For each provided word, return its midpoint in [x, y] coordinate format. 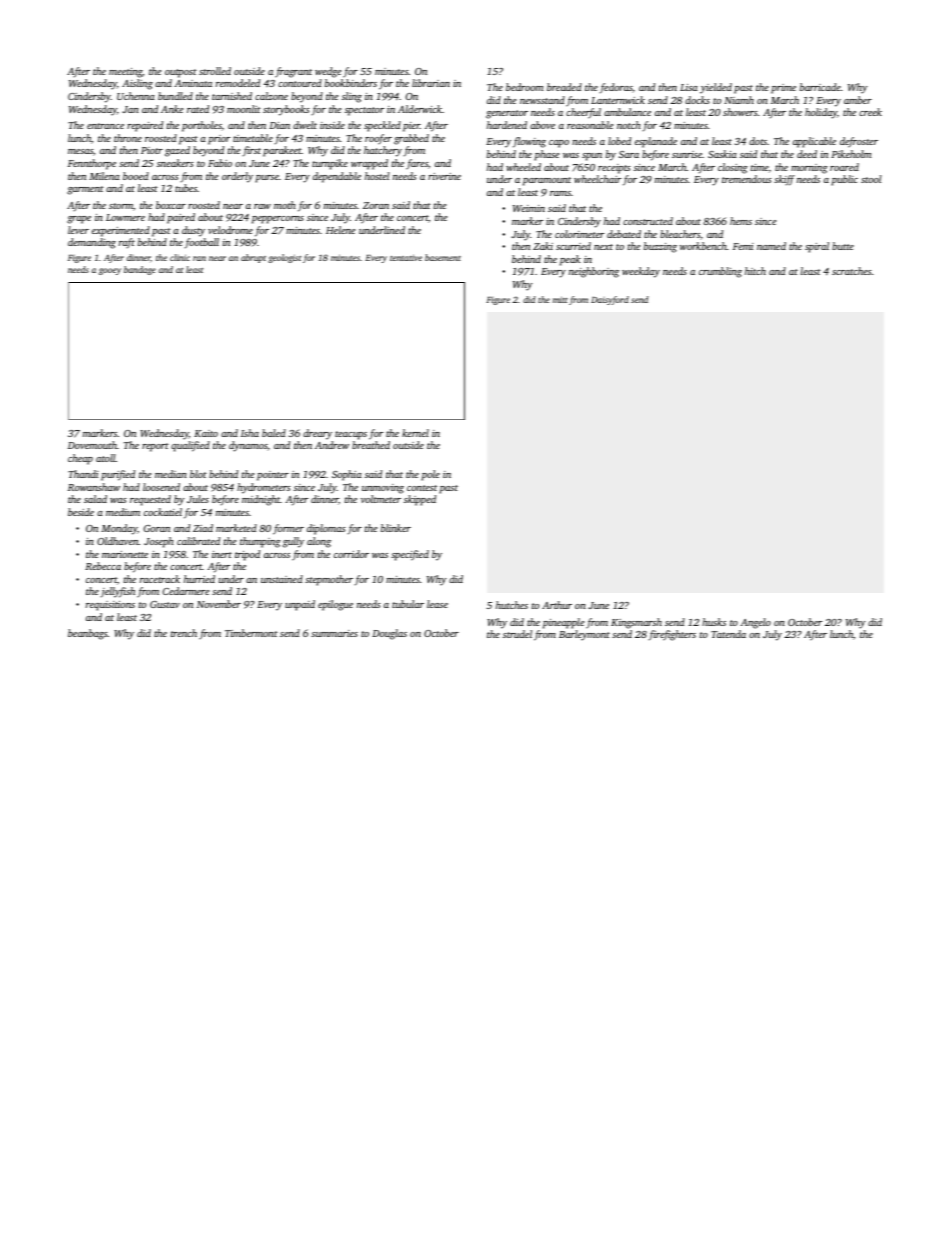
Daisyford [610, 300]
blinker [396, 528]
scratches [852, 271]
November [219, 604]
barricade [820, 87]
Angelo [755, 623]
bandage [140, 270]
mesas [80, 151]
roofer [378, 139]
